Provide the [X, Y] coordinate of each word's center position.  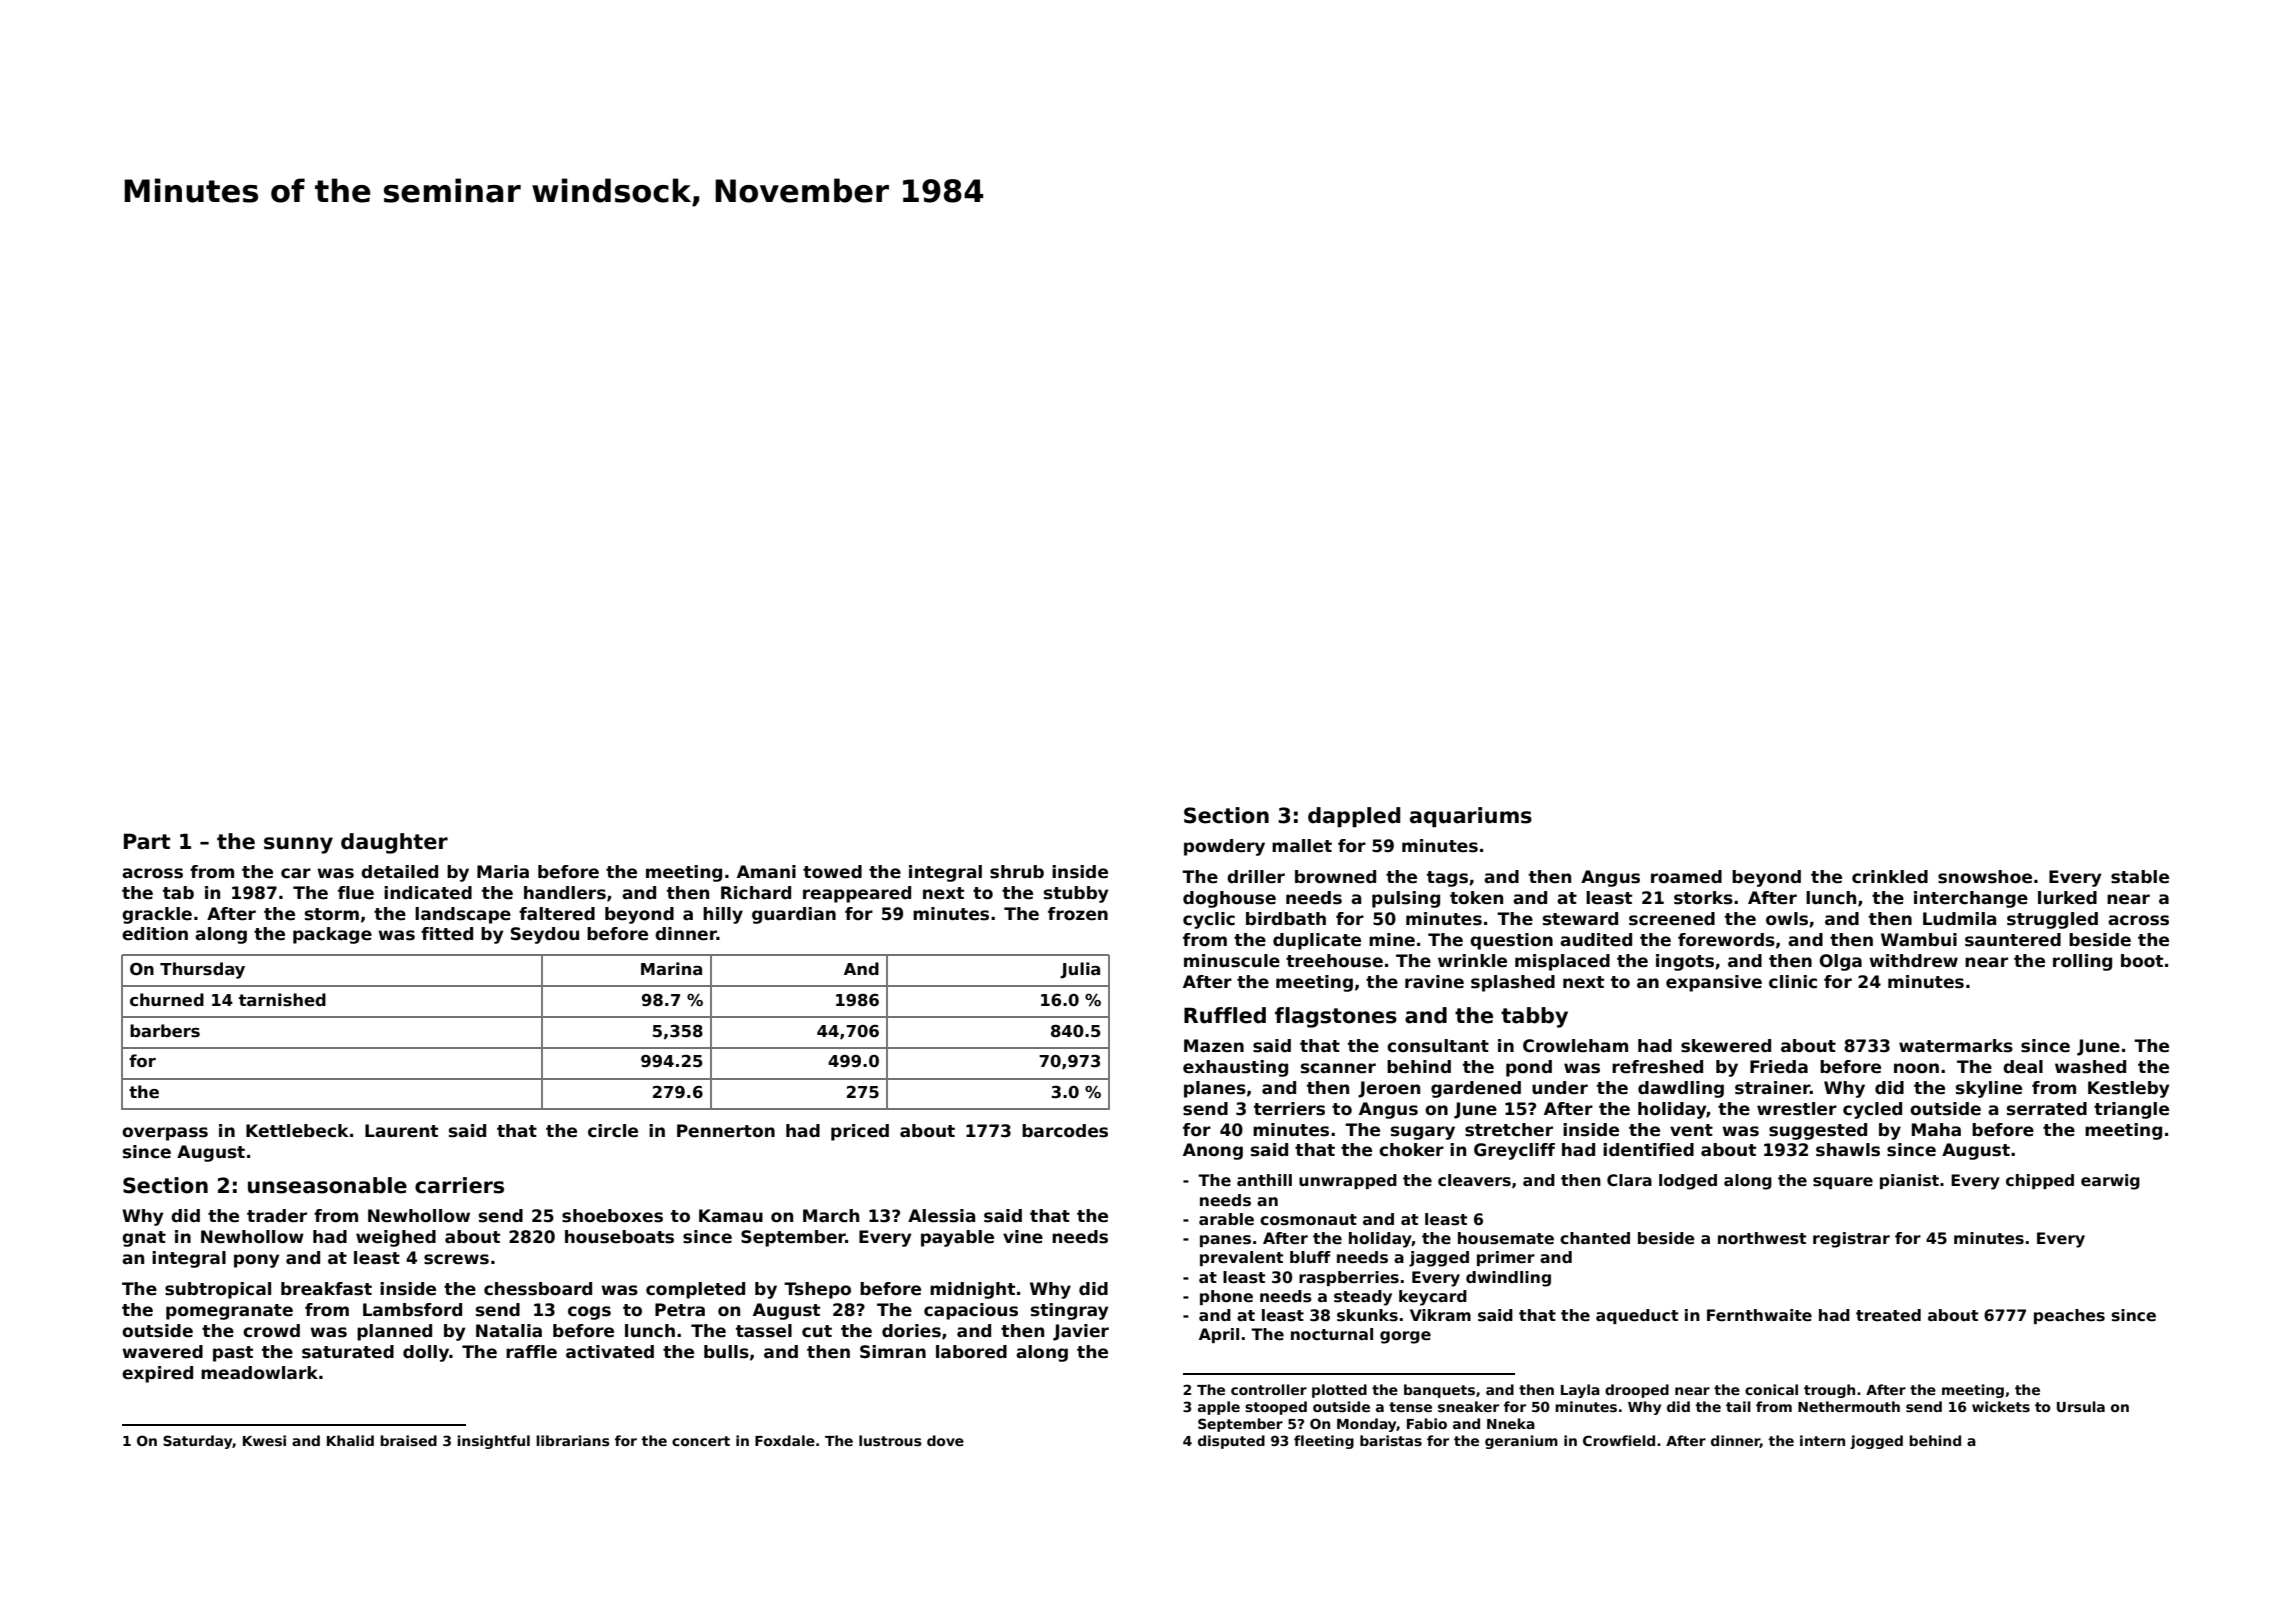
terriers [1289, 1109]
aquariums [1471, 817]
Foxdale [785, 1440]
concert [701, 1441]
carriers [459, 1185]
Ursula [2081, 1406]
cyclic [1209, 920]
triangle [2131, 1110]
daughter [394, 843]
